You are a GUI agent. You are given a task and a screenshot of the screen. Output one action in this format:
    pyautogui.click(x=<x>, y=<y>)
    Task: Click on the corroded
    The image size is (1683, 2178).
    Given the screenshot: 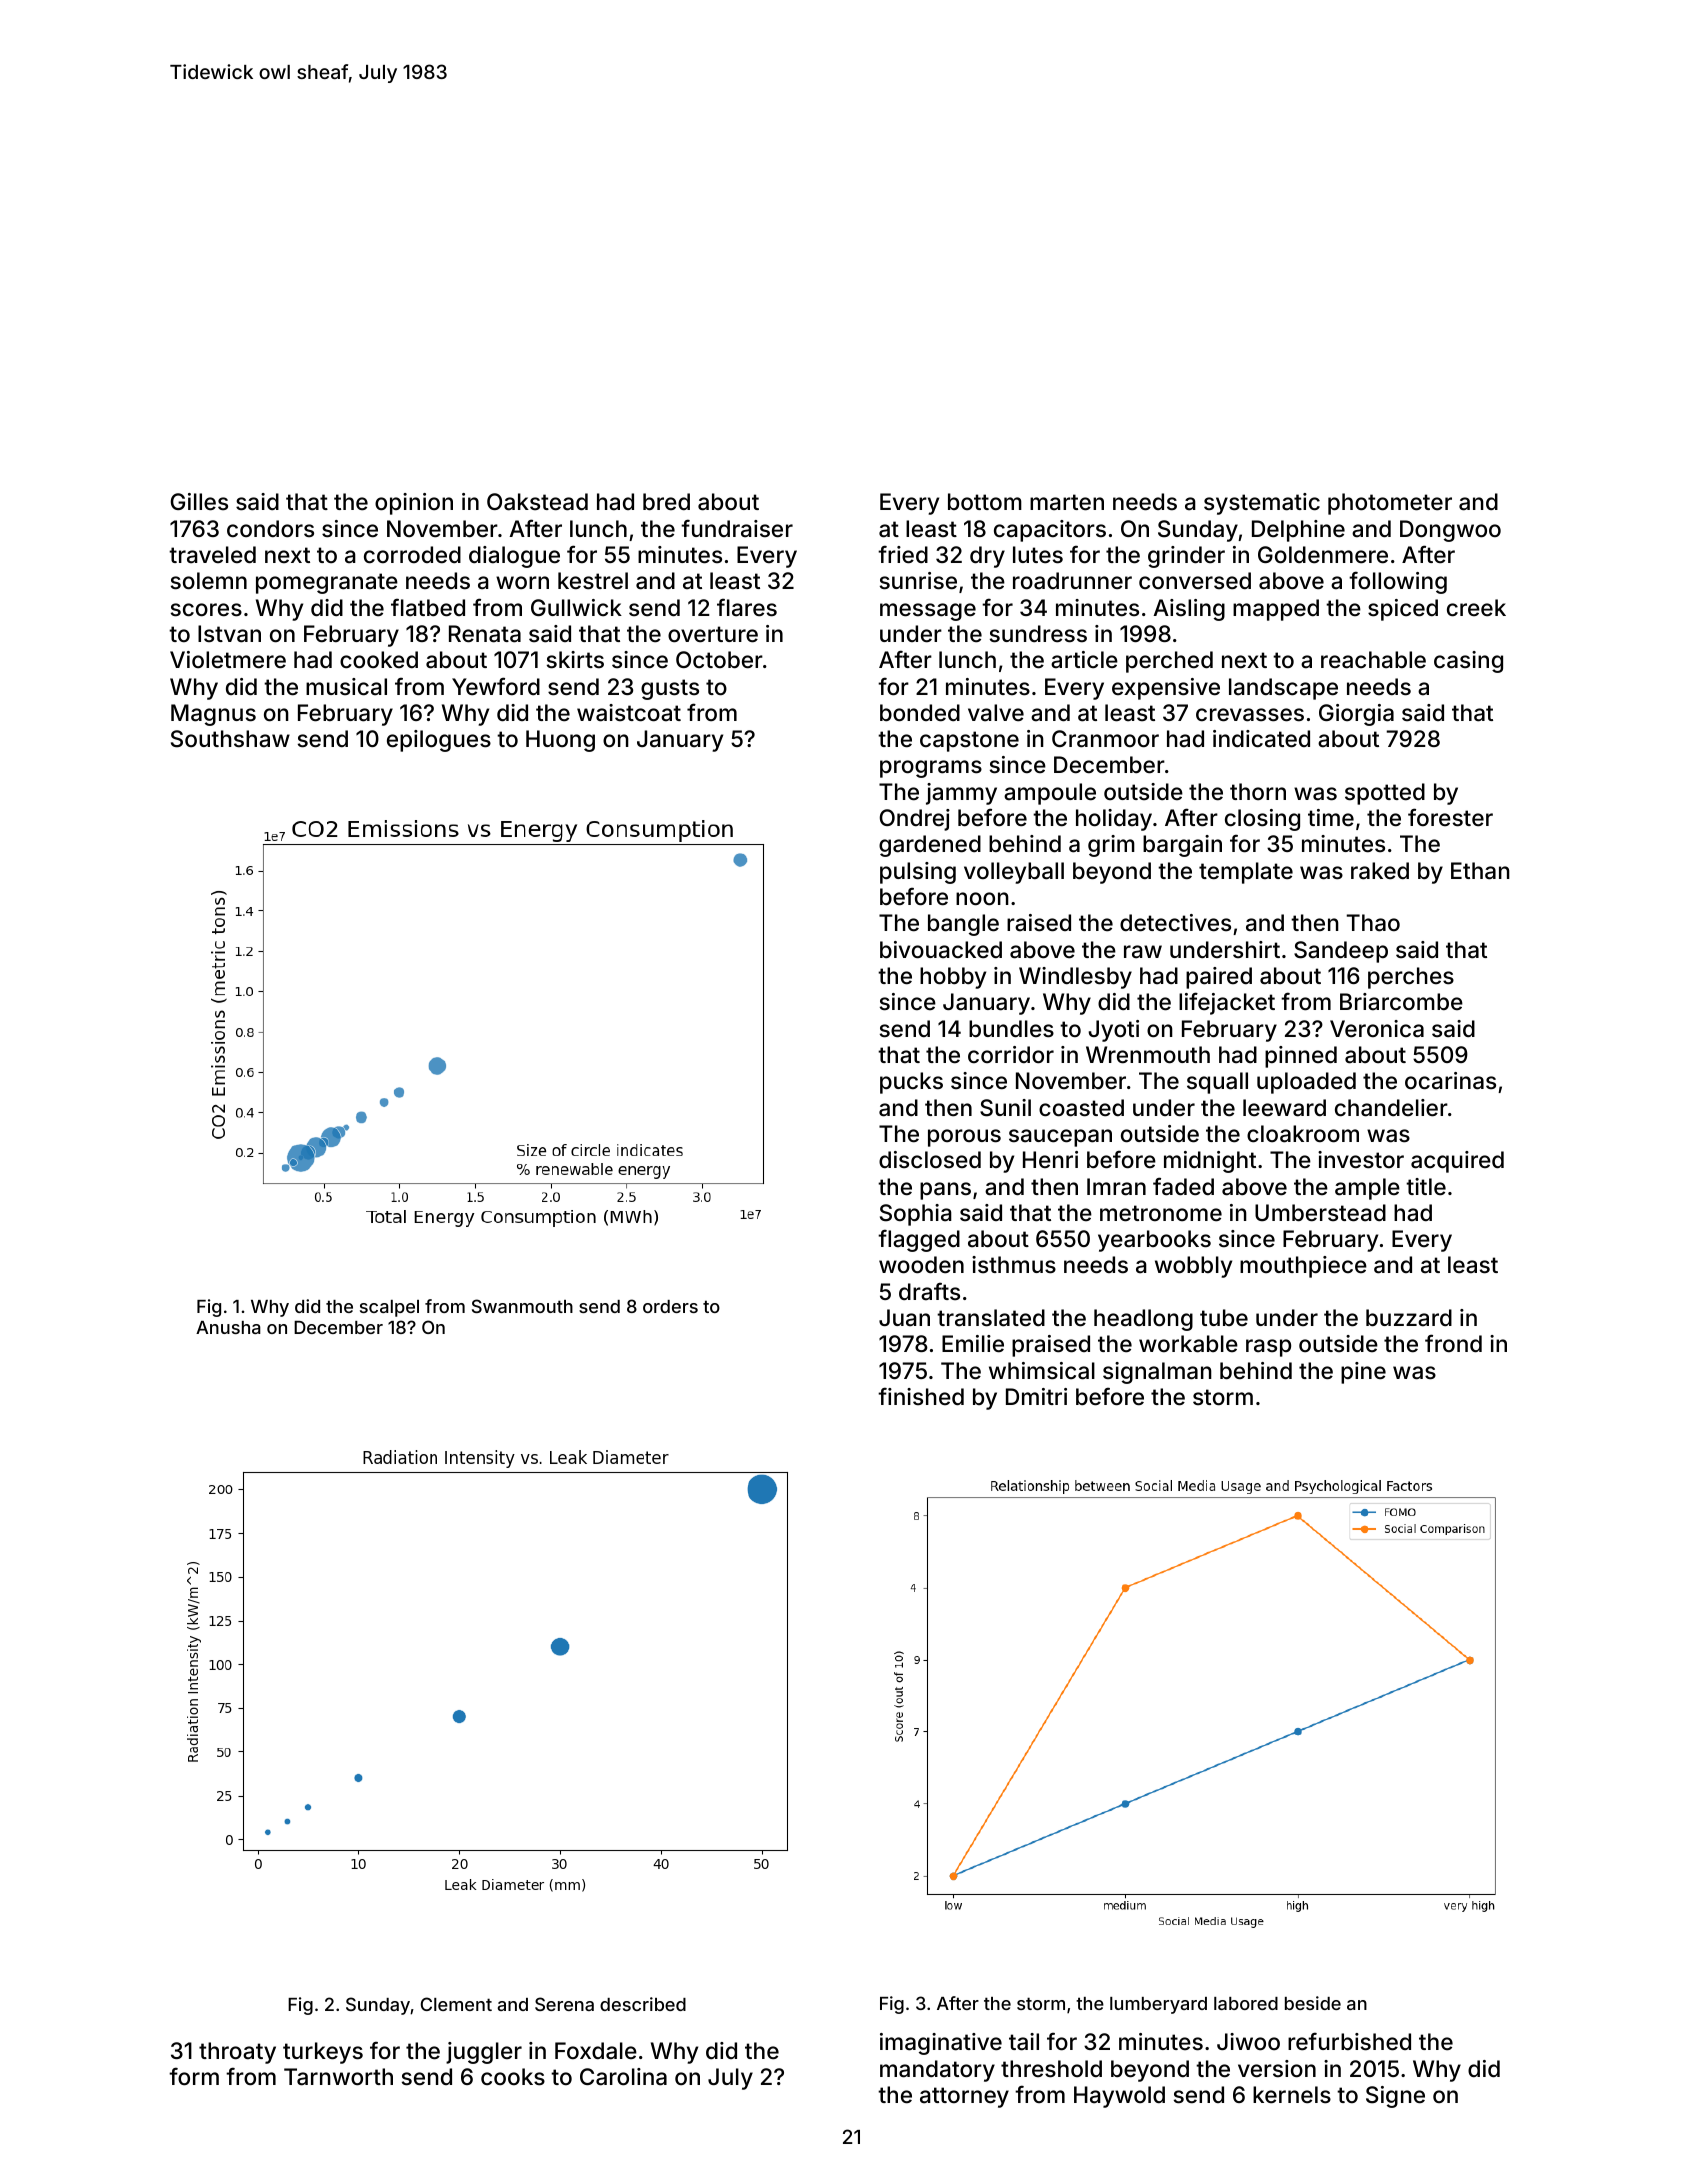 What is the action you would take?
    pyautogui.click(x=412, y=555)
